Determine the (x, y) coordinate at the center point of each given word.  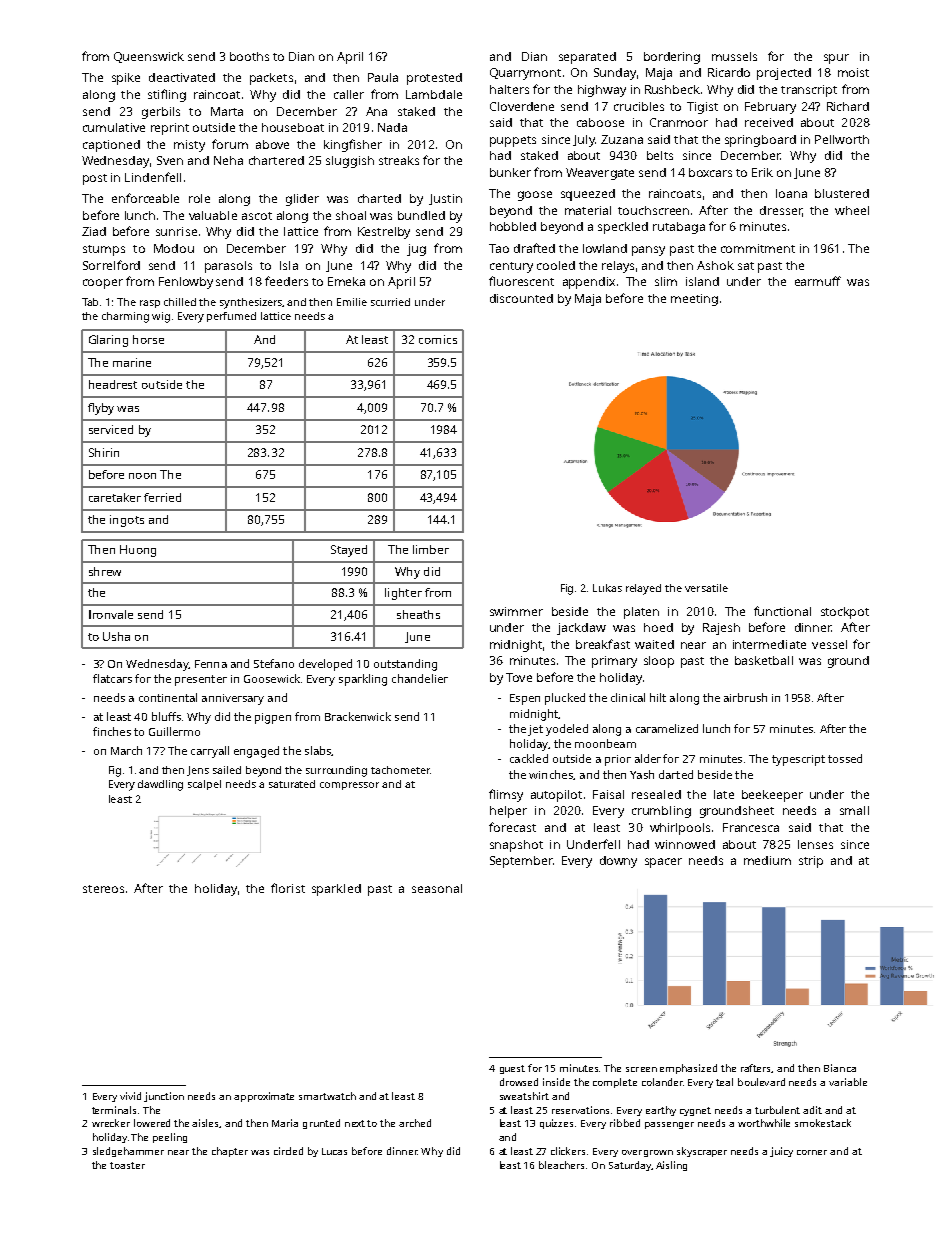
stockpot (845, 613)
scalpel (204, 785)
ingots (127, 521)
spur (836, 59)
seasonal (437, 888)
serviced (111, 429)
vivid (130, 1096)
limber (431, 549)
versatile (706, 588)
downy (618, 862)
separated (587, 58)
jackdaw (581, 629)
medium (767, 860)
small (854, 810)
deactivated (182, 77)
